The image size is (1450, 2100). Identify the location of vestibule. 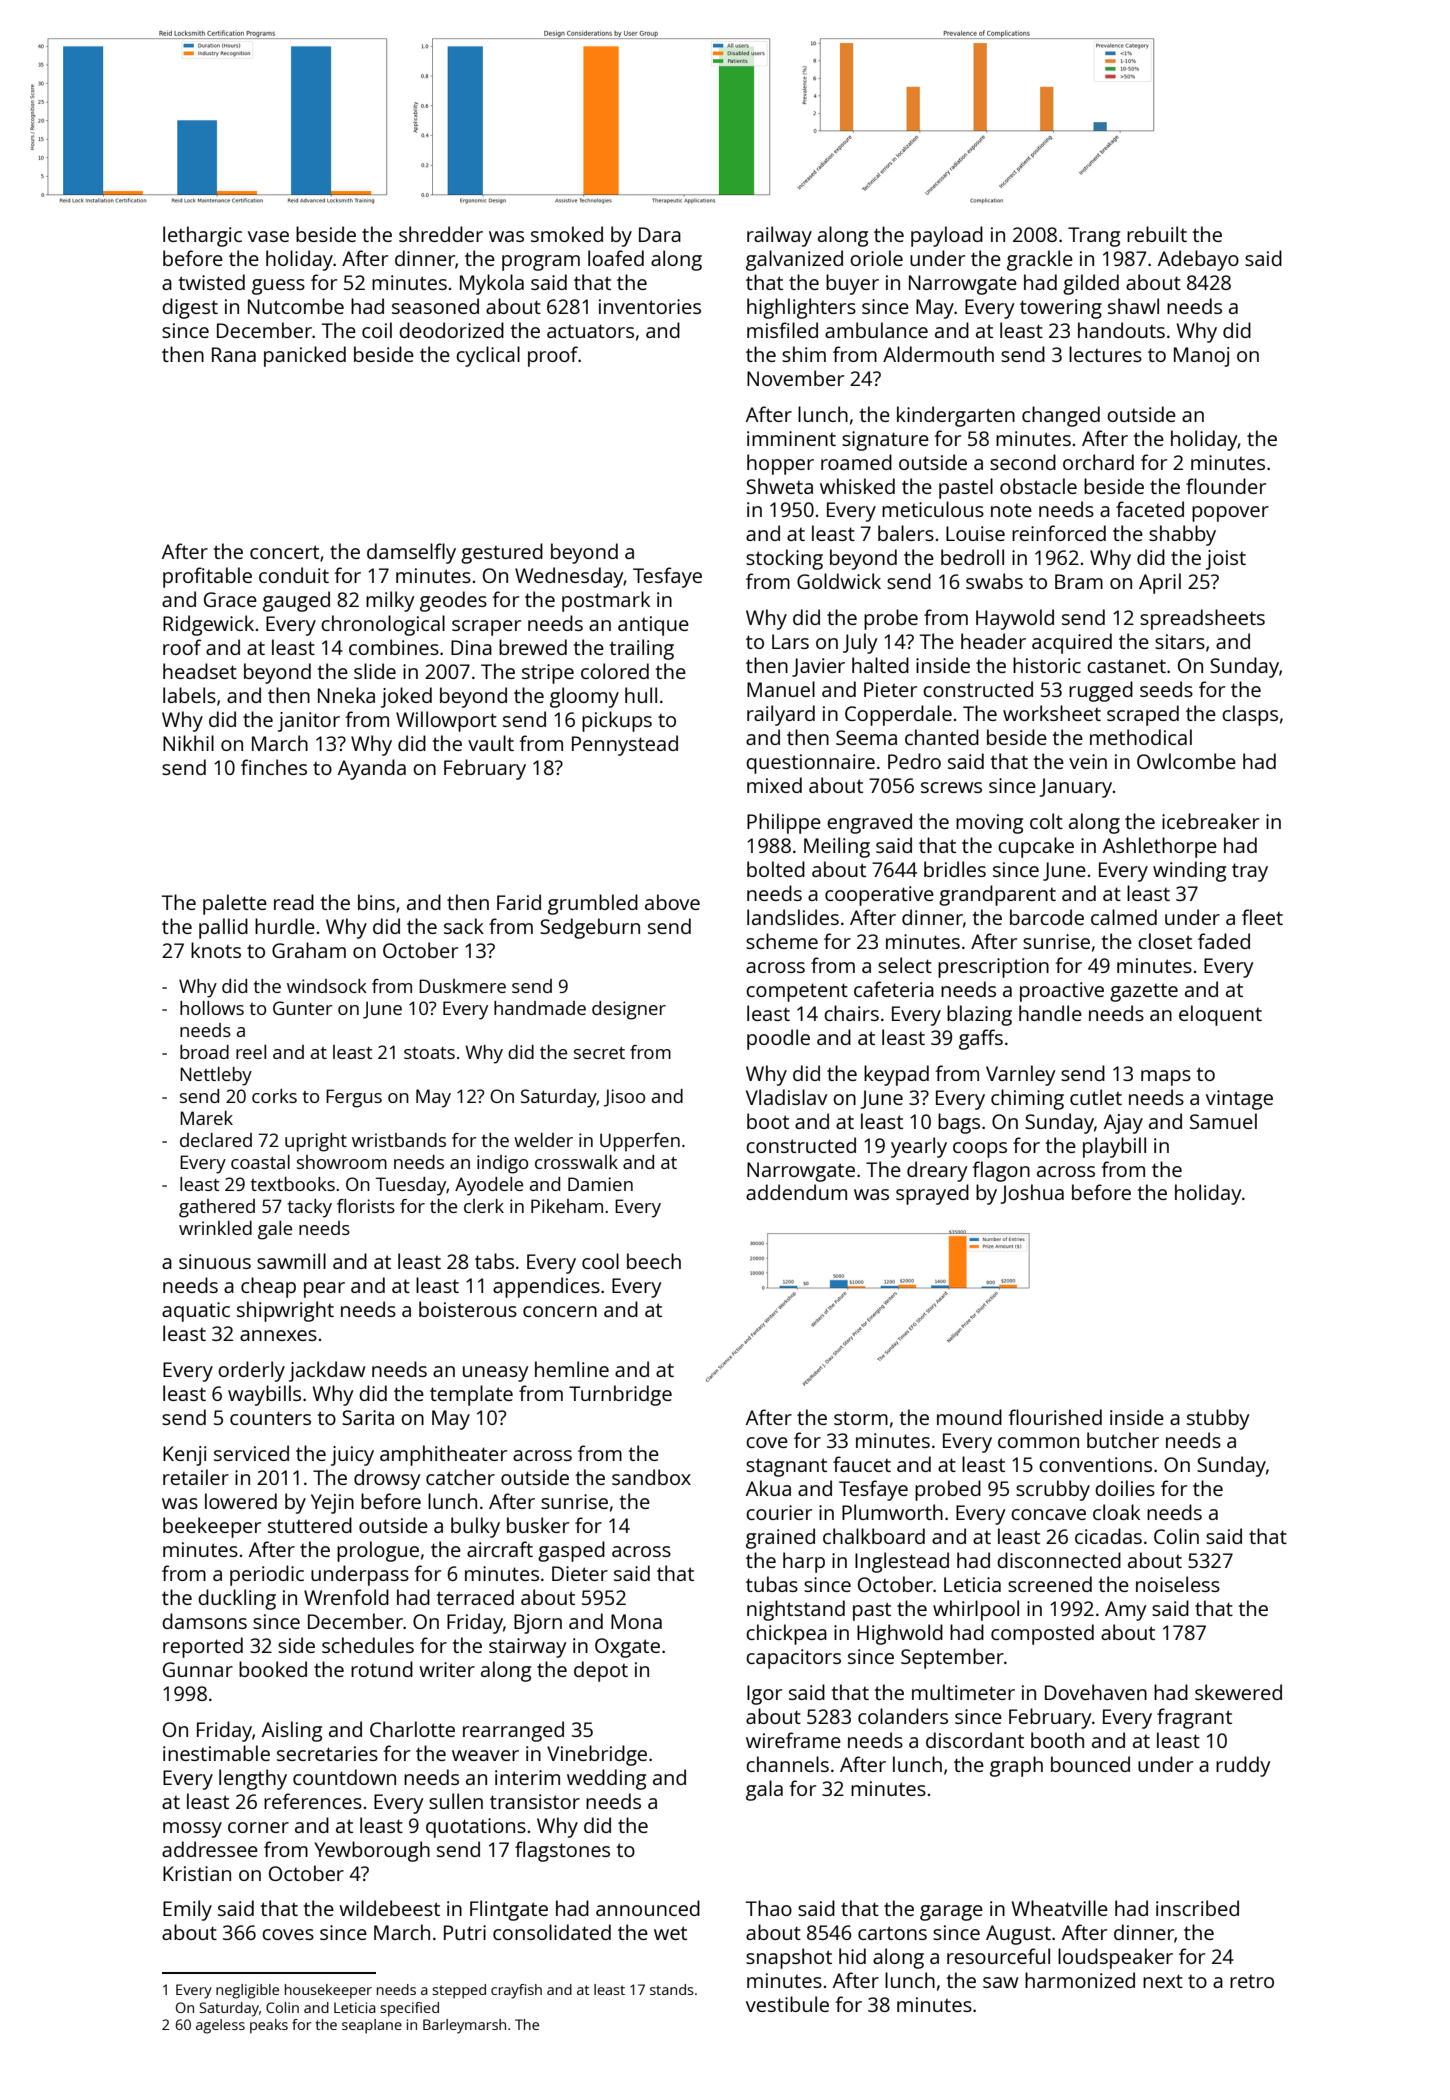
(787, 2004).
